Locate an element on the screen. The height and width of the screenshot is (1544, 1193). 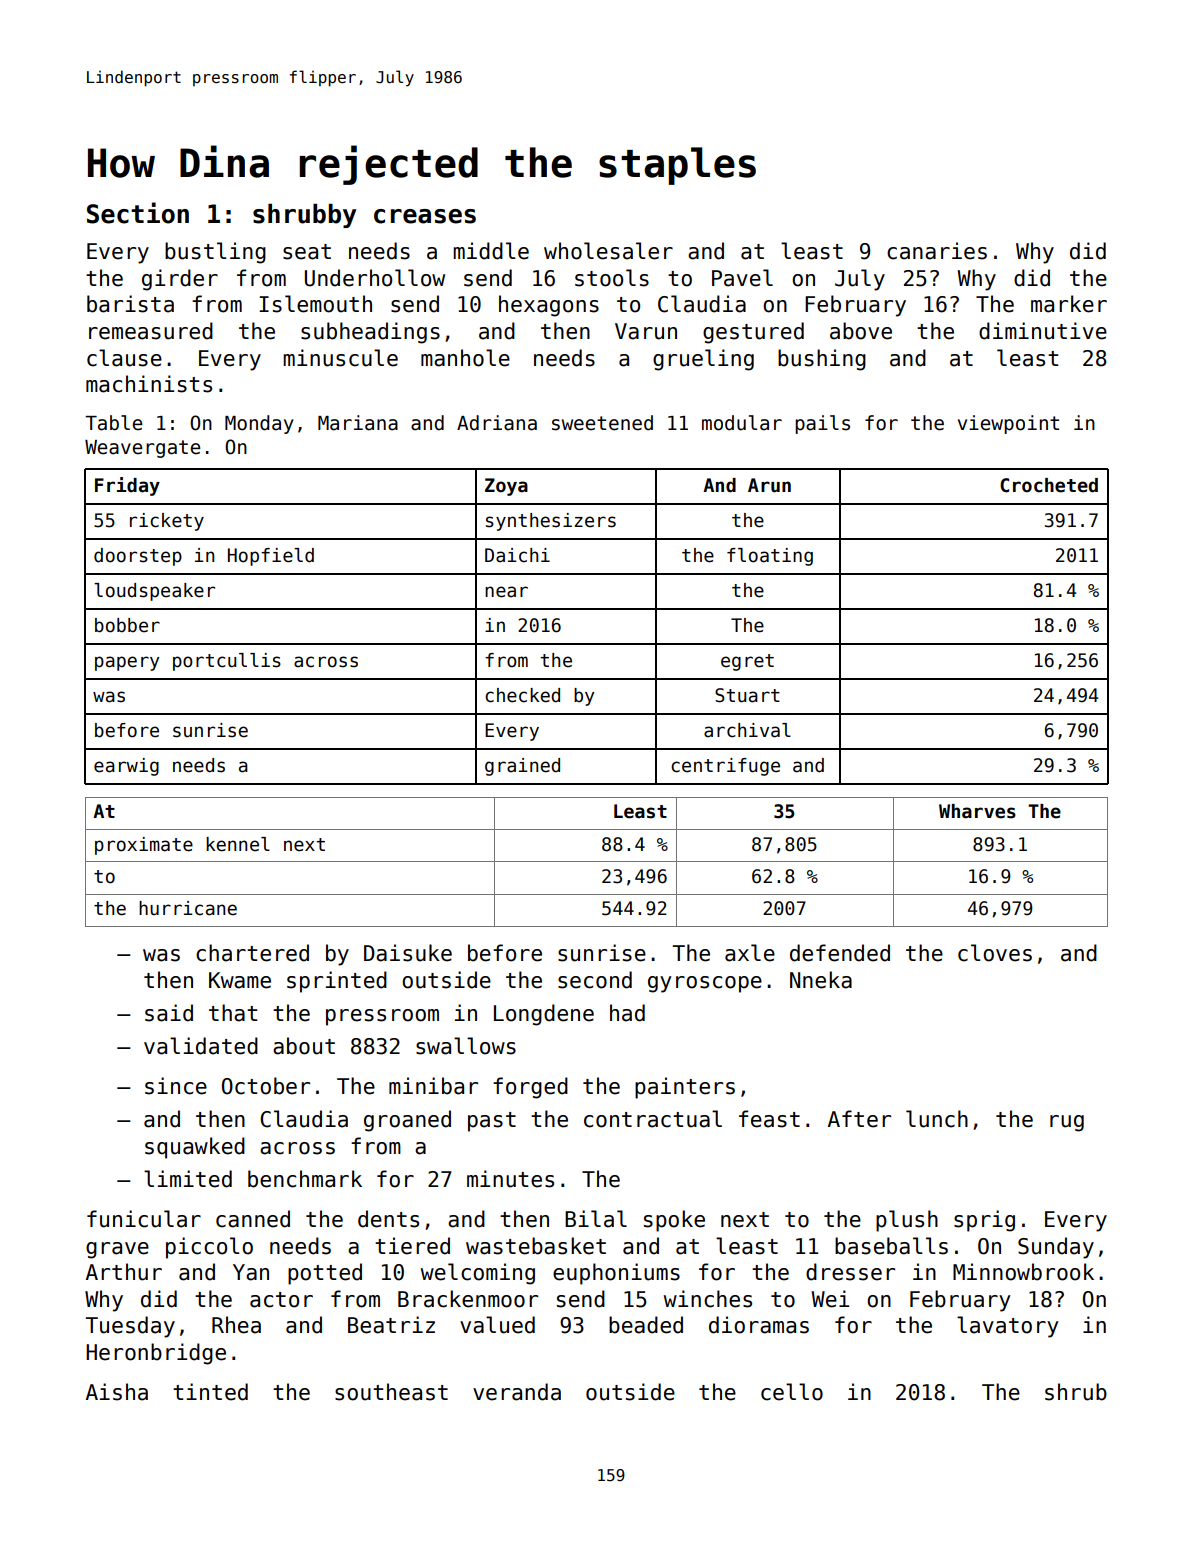
about is located at coordinates (304, 1046).
